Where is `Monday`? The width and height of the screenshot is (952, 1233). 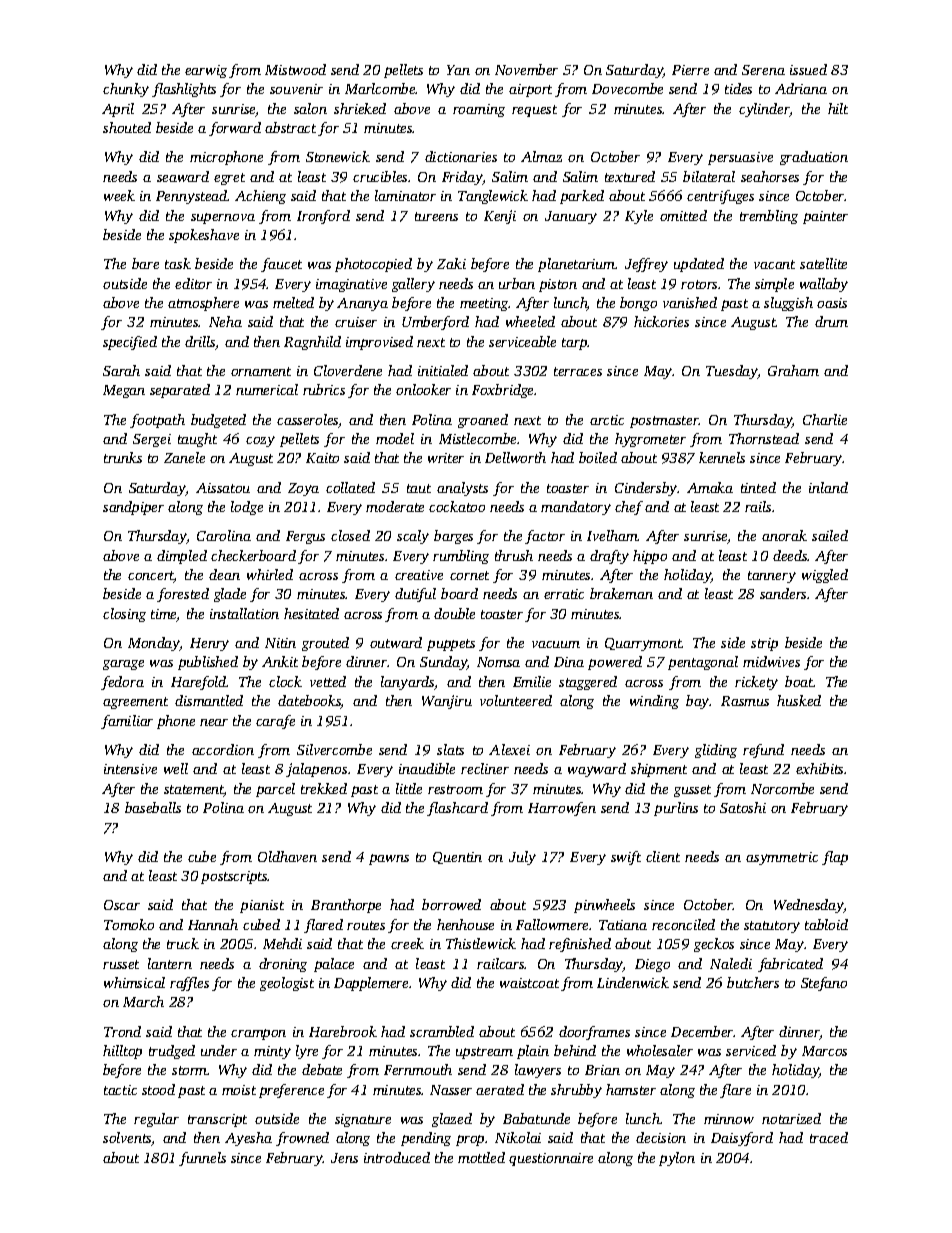 Monday is located at coordinates (154, 644).
